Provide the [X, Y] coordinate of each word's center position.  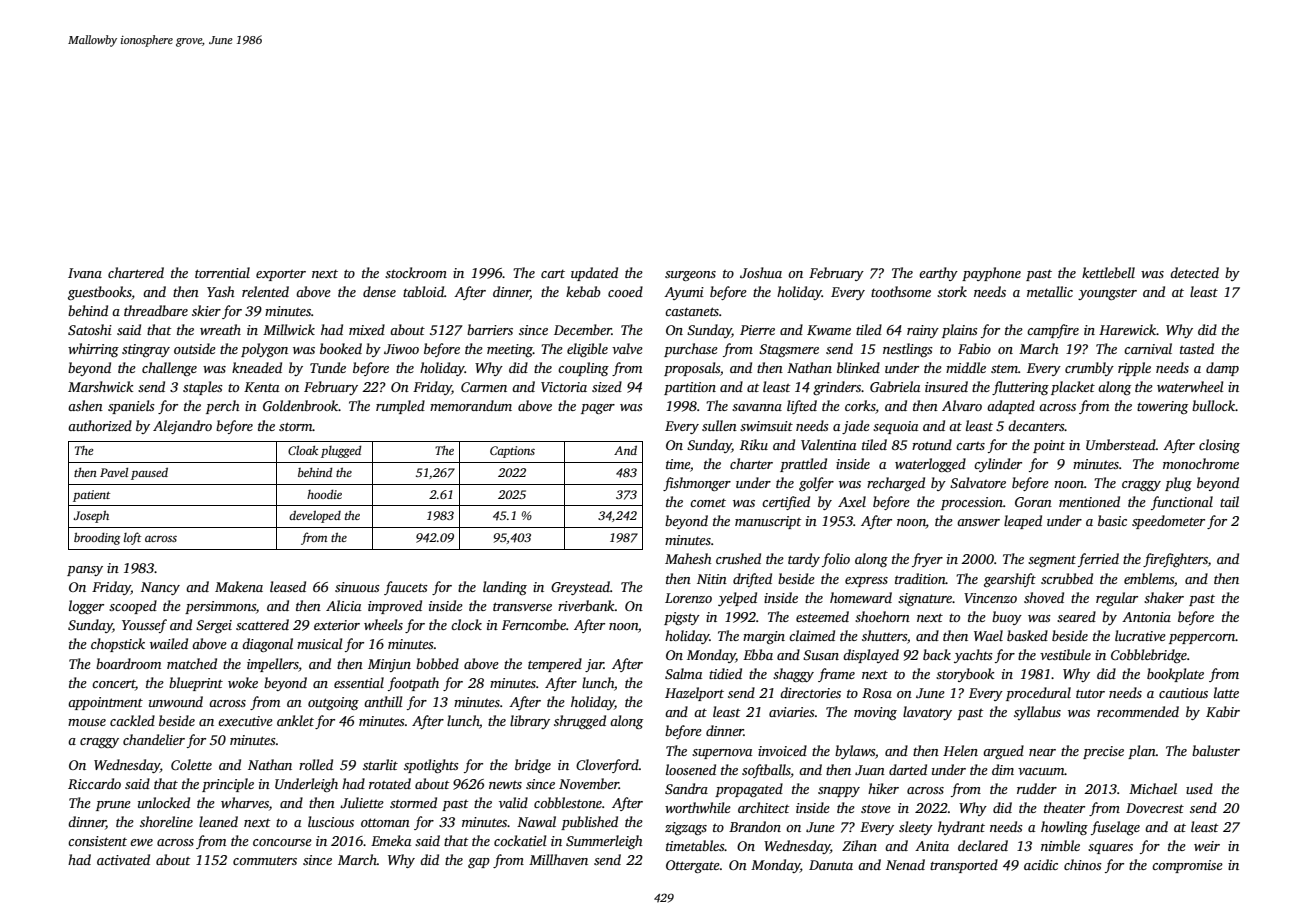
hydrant [961, 828]
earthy [938, 274]
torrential [222, 272]
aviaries [792, 712]
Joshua [761, 272]
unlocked [164, 802]
